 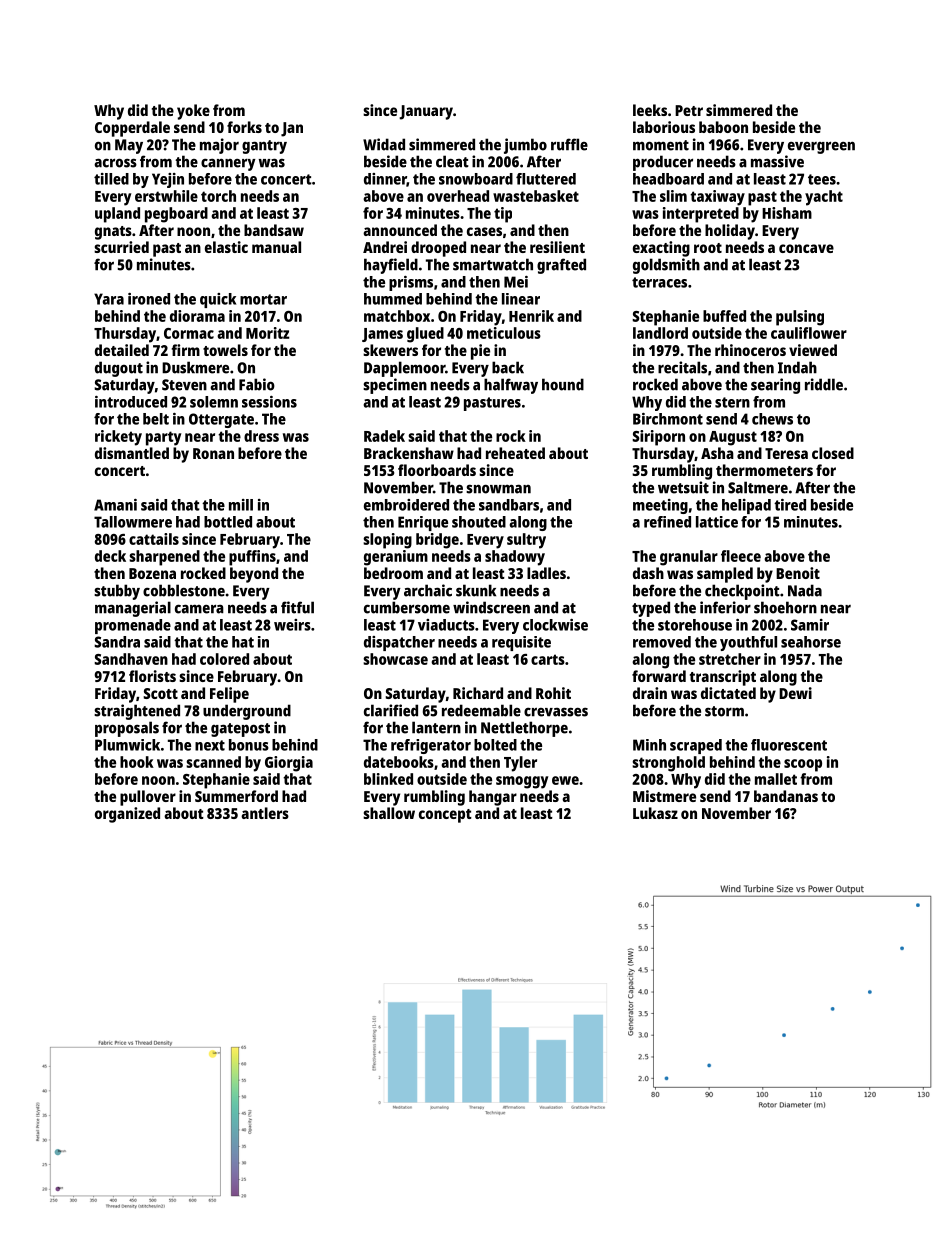 What do you see at coordinates (503, 215) in the screenshot?
I see `tip` at bounding box center [503, 215].
